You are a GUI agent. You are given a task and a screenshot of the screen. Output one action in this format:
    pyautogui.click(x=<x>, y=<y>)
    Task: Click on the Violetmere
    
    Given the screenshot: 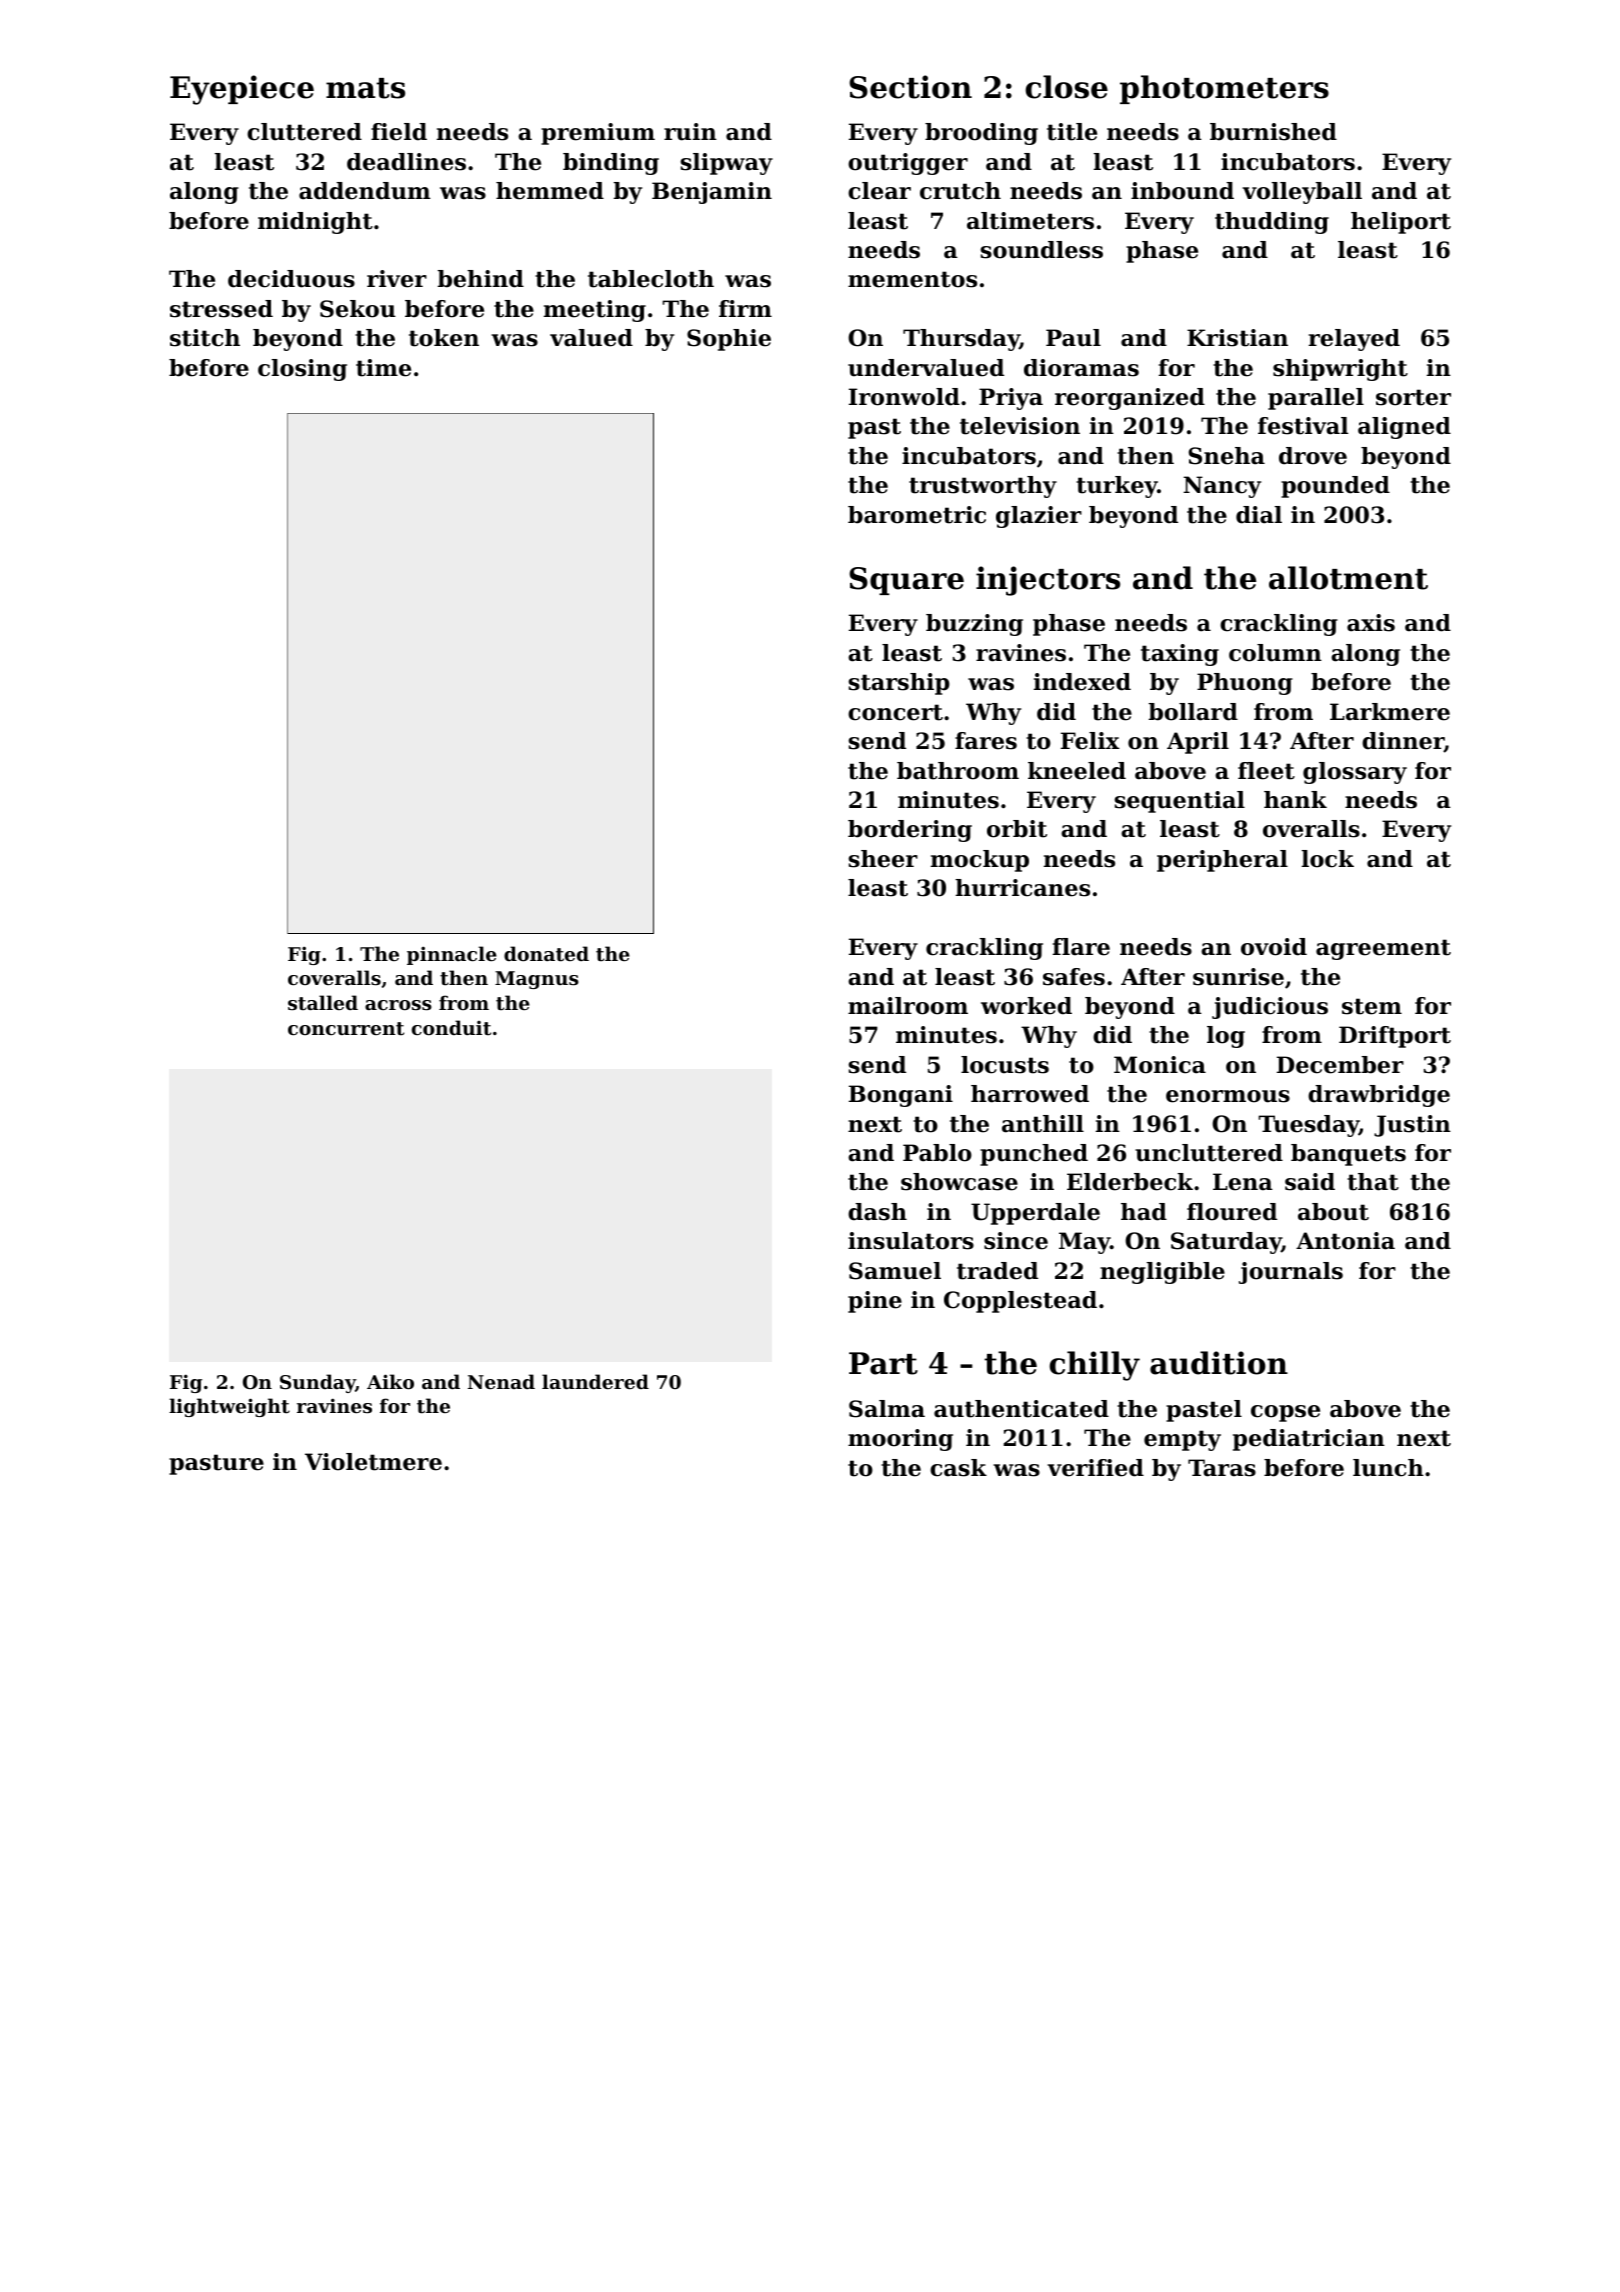 What is the action you would take?
    pyautogui.click(x=373, y=1462)
